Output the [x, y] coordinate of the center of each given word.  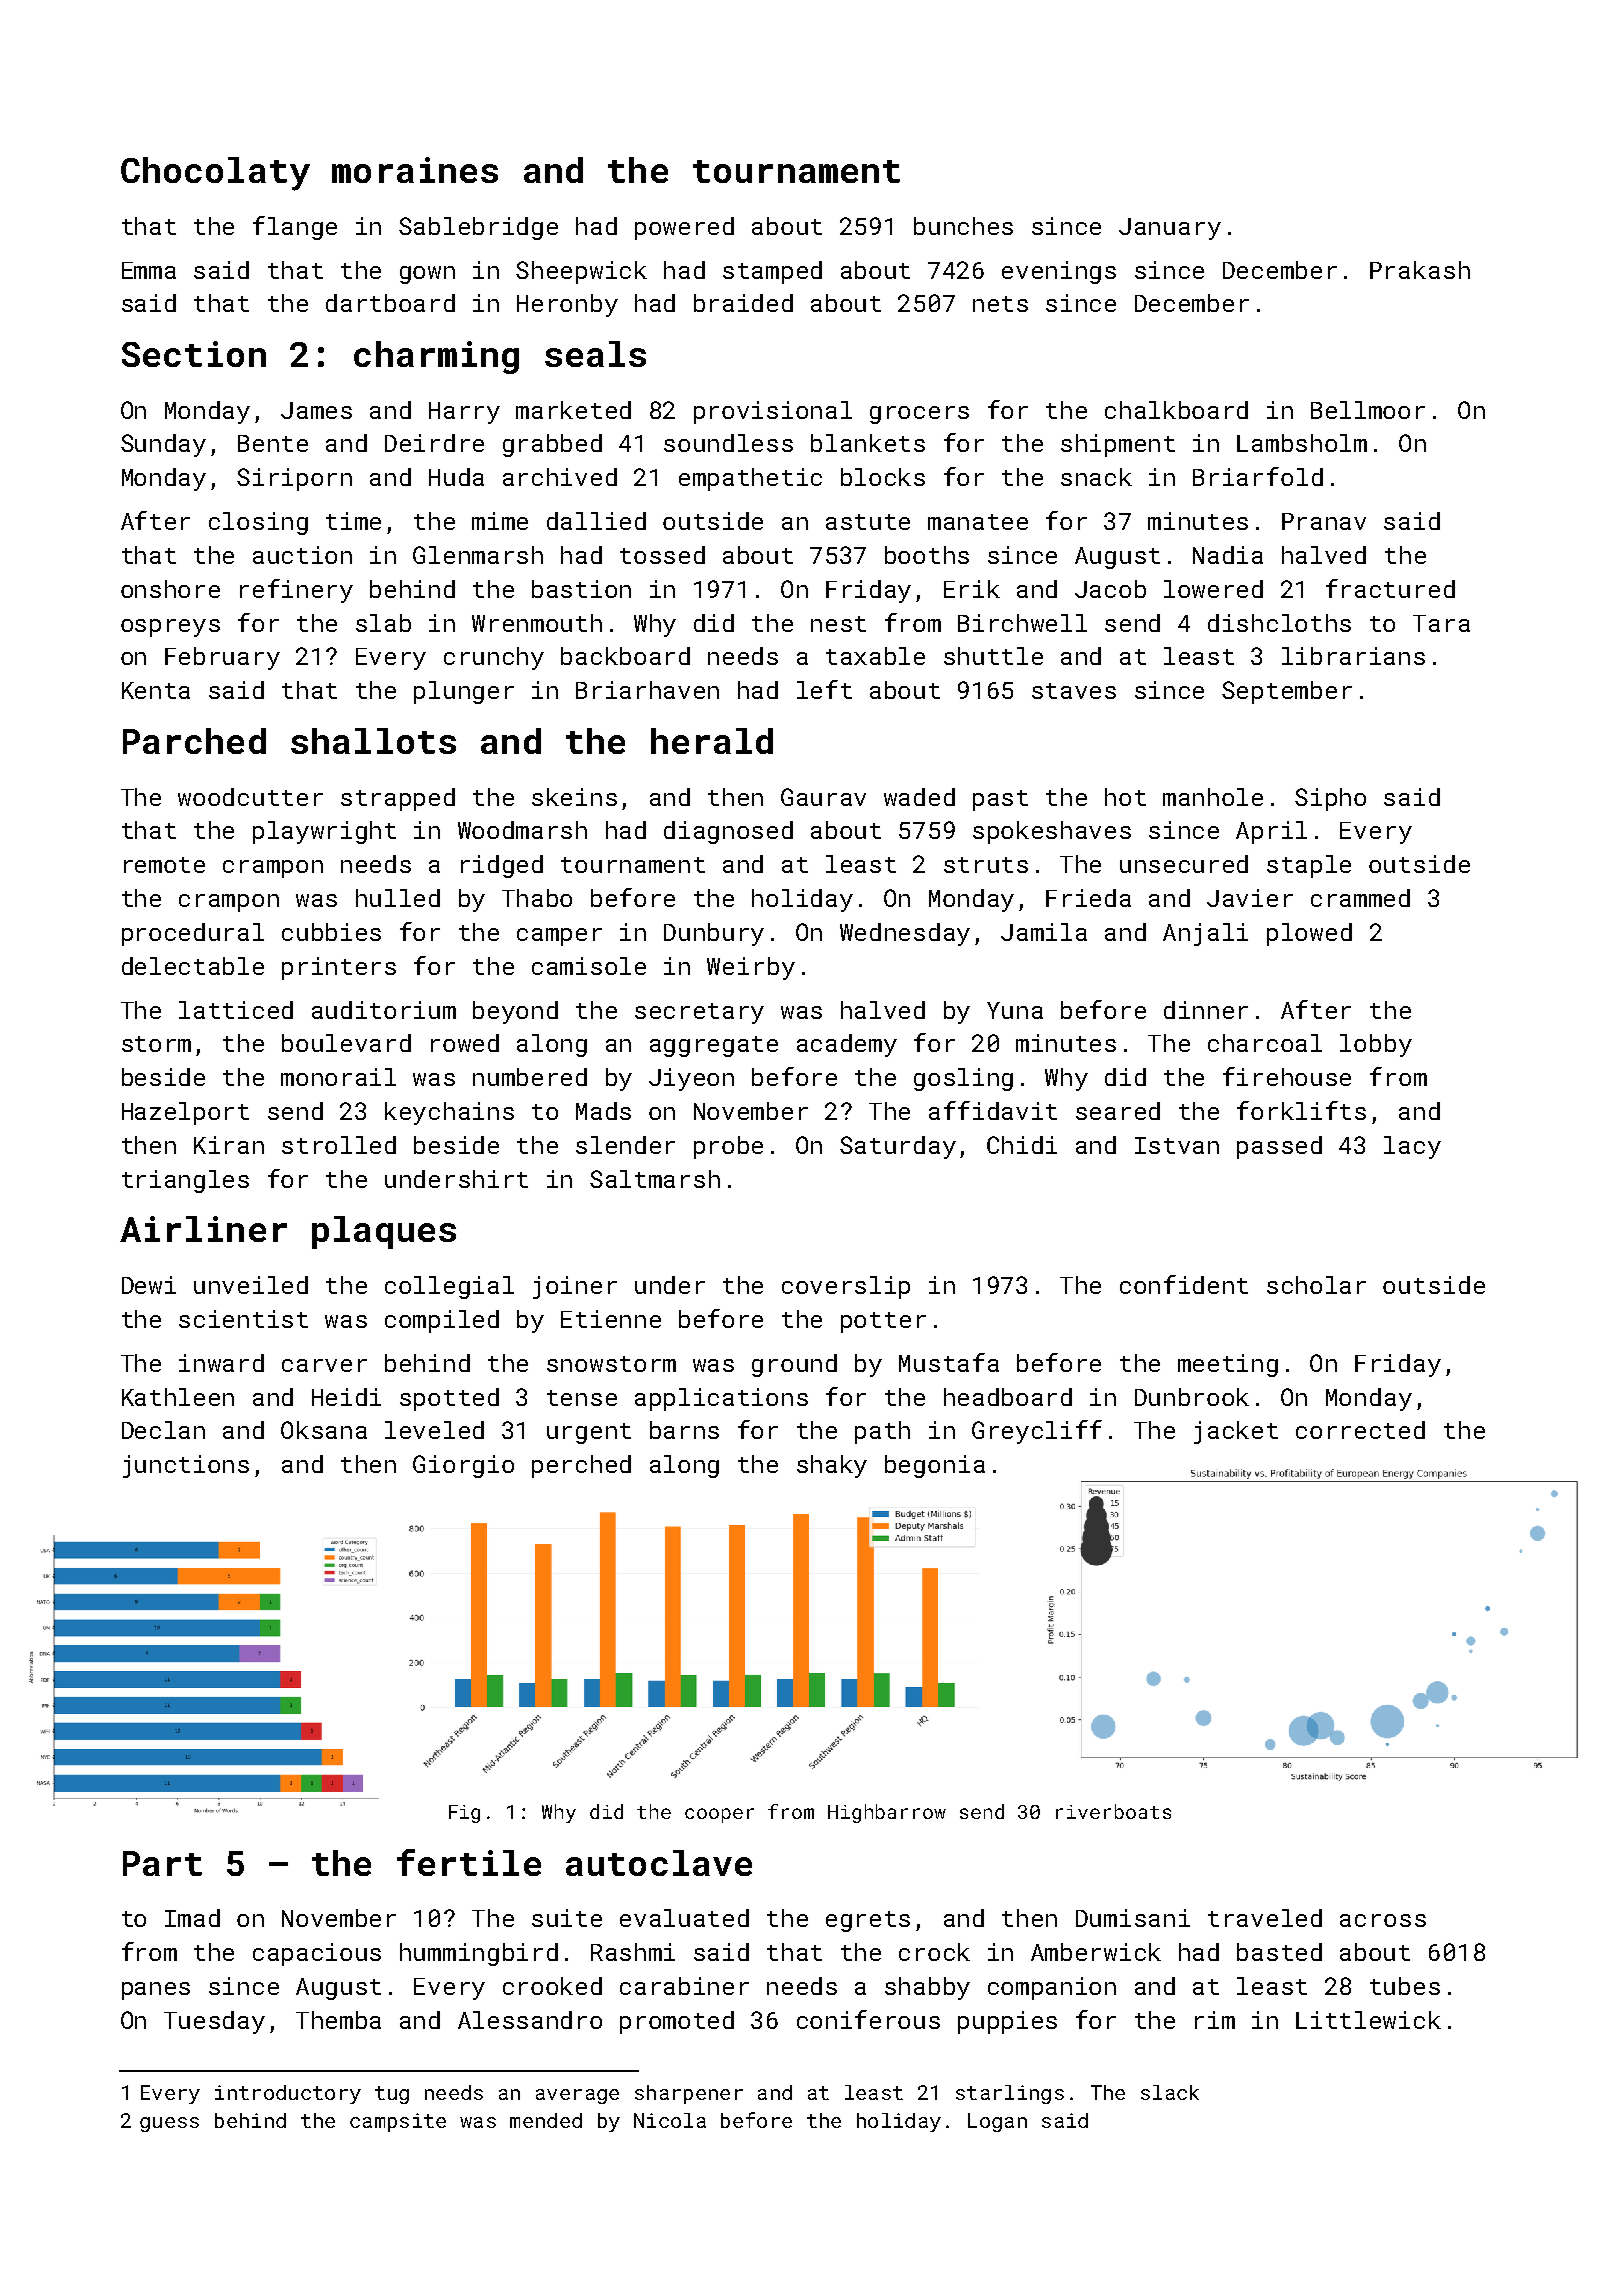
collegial [449, 1287]
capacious [317, 1954]
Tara [1441, 623]
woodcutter [250, 797]
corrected [1360, 1430]
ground [794, 1365]
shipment [1118, 445]
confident [1184, 1284]
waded [919, 797]
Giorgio [463, 1466]
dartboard [390, 303]
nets [1000, 304]
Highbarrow [887, 1813]
